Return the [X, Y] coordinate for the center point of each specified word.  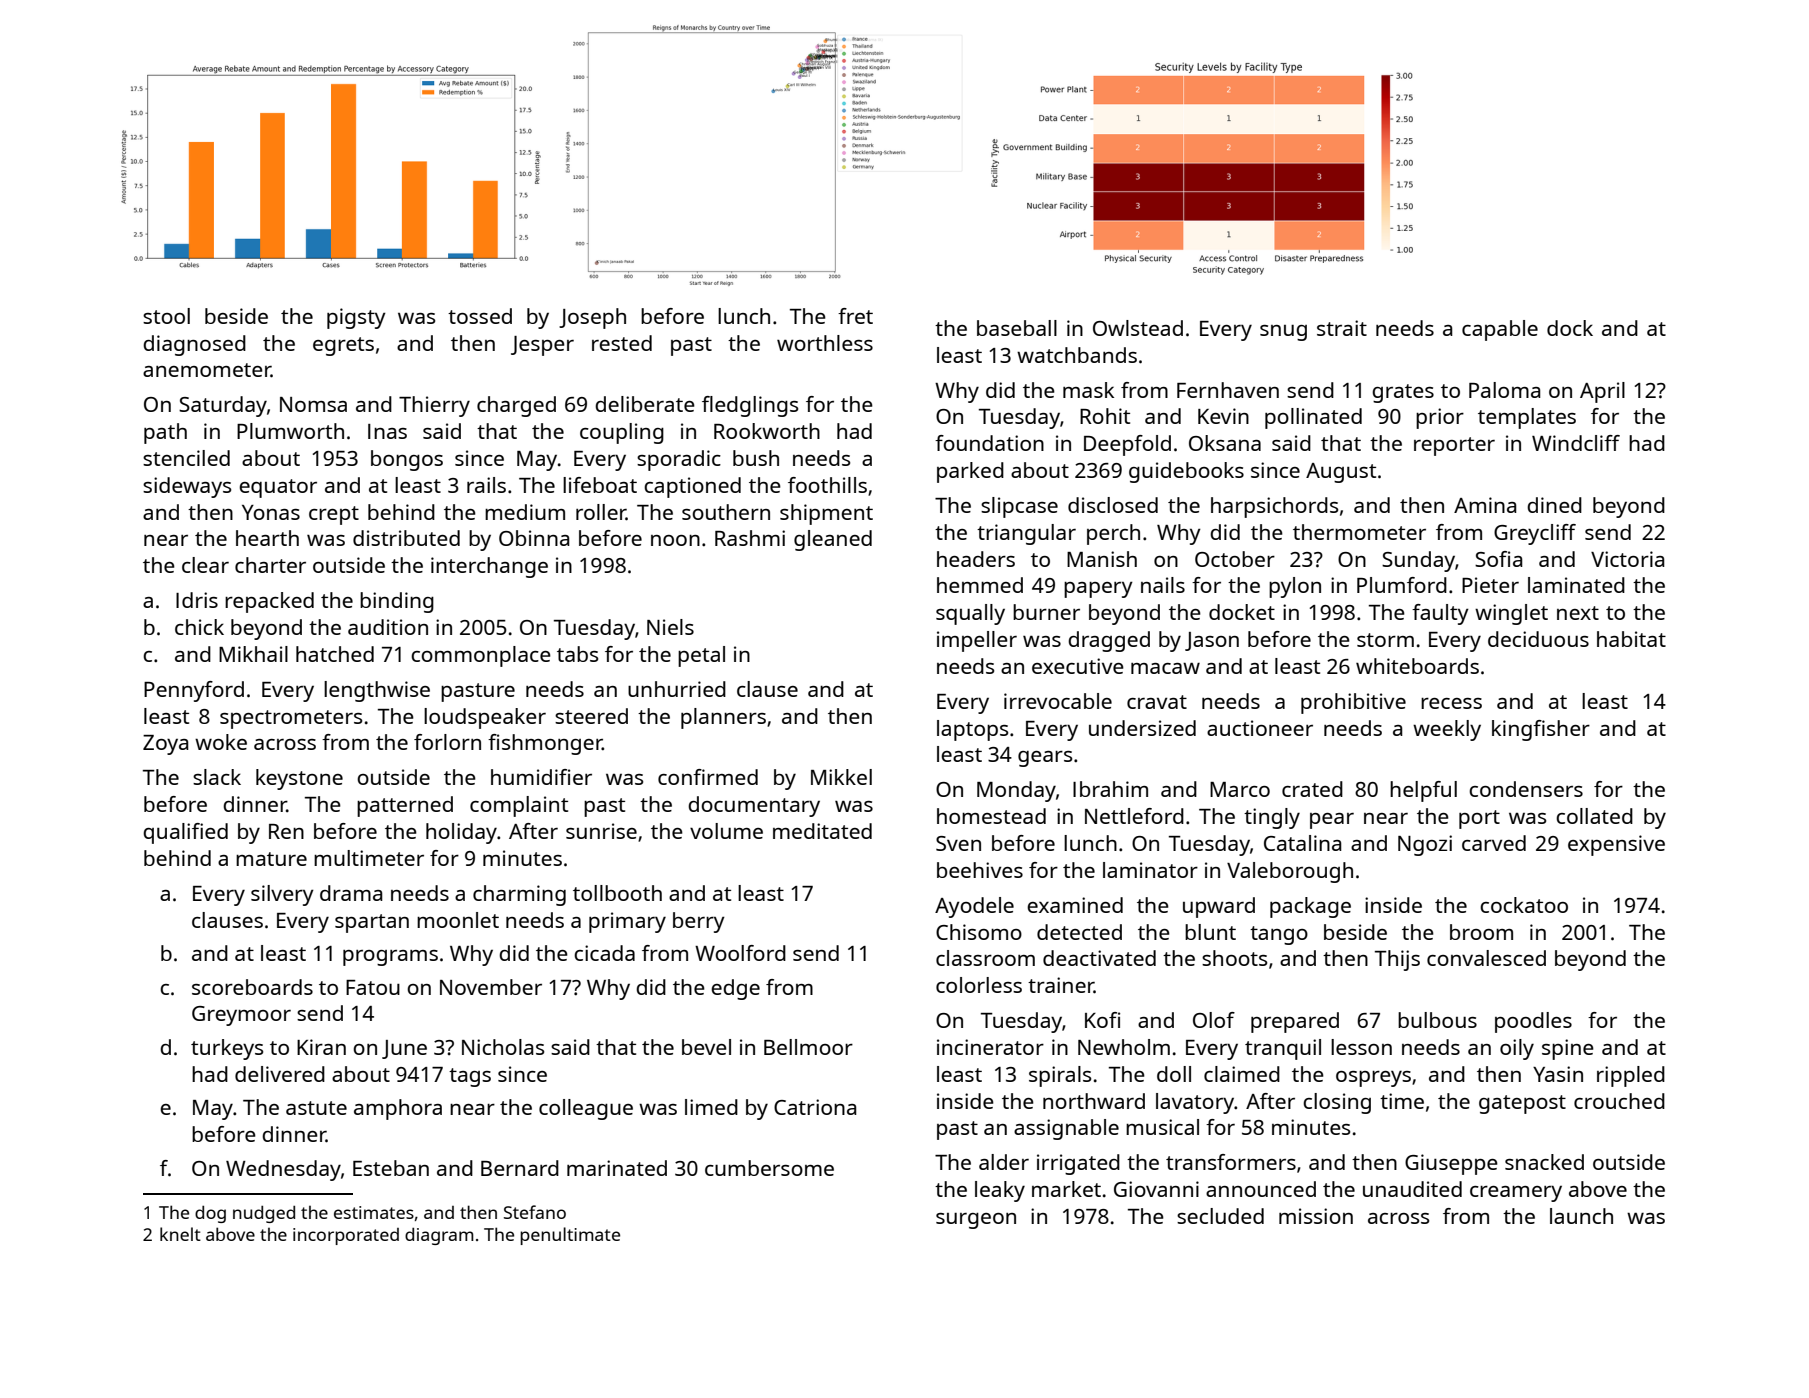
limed [711, 1107]
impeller [977, 641]
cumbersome [769, 1168]
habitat [1631, 639]
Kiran [321, 1047]
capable [1500, 330]
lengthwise [377, 691]
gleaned [833, 540]
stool [166, 316]
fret [855, 316]
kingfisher [1541, 730]
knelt [180, 1234]
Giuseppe [1451, 1164]
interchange [489, 567]
